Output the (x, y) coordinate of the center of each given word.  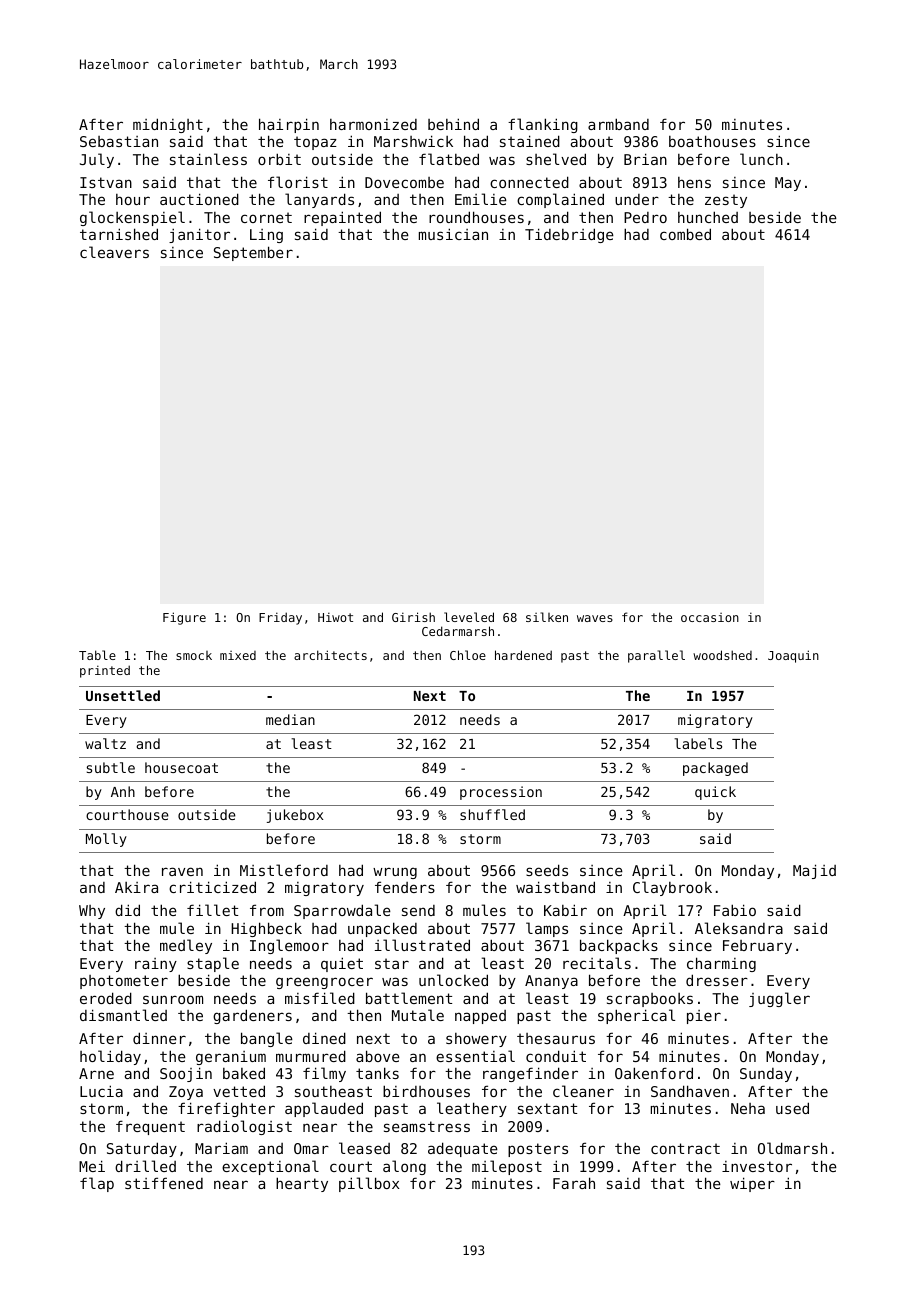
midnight (168, 125)
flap (97, 1184)
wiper (752, 1184)
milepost (507, 1167)
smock (194, 655)
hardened (523, 655)
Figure (184, 618)
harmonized (373, 124)
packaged (715, 769)
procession (501, 793)
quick (715, 793)
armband (618, 124)
